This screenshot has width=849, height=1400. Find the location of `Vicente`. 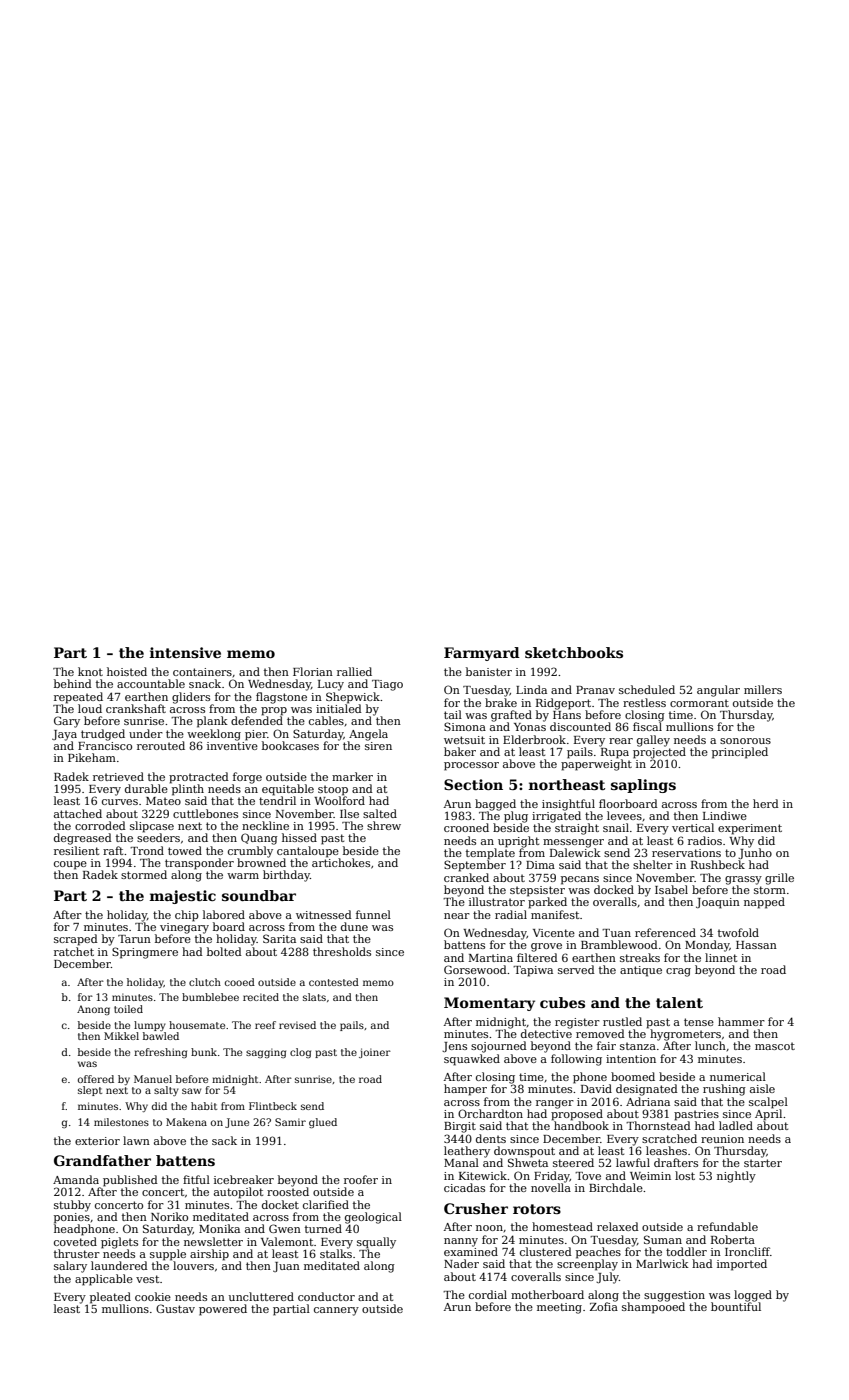

Vicente is located at coordinates (554, 933).
